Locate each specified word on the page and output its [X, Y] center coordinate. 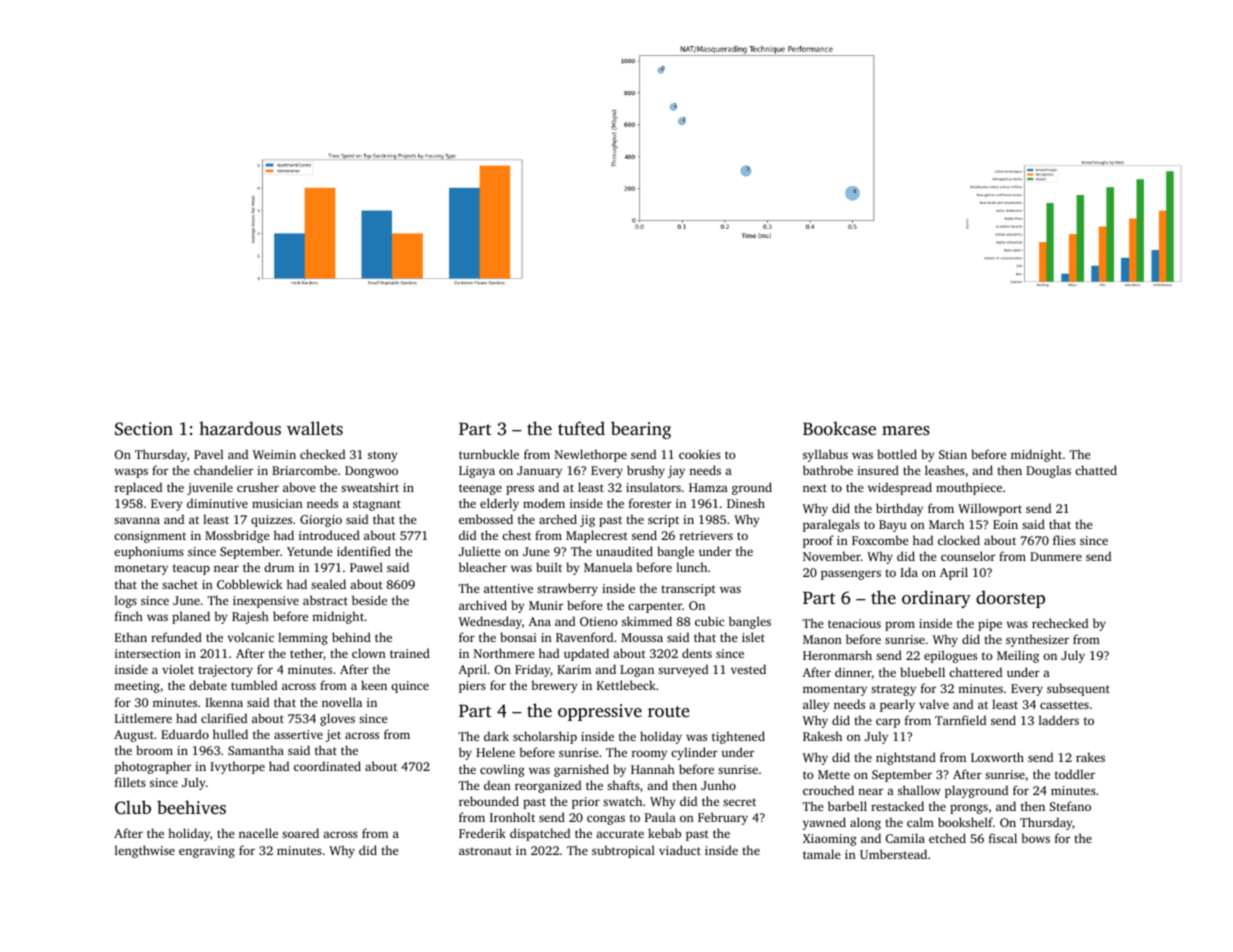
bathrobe [828, 470]
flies [1064, 540]
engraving [207, 852]
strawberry [567, 589]
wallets [315, 428]
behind [351, 637]
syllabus [825, 455]
